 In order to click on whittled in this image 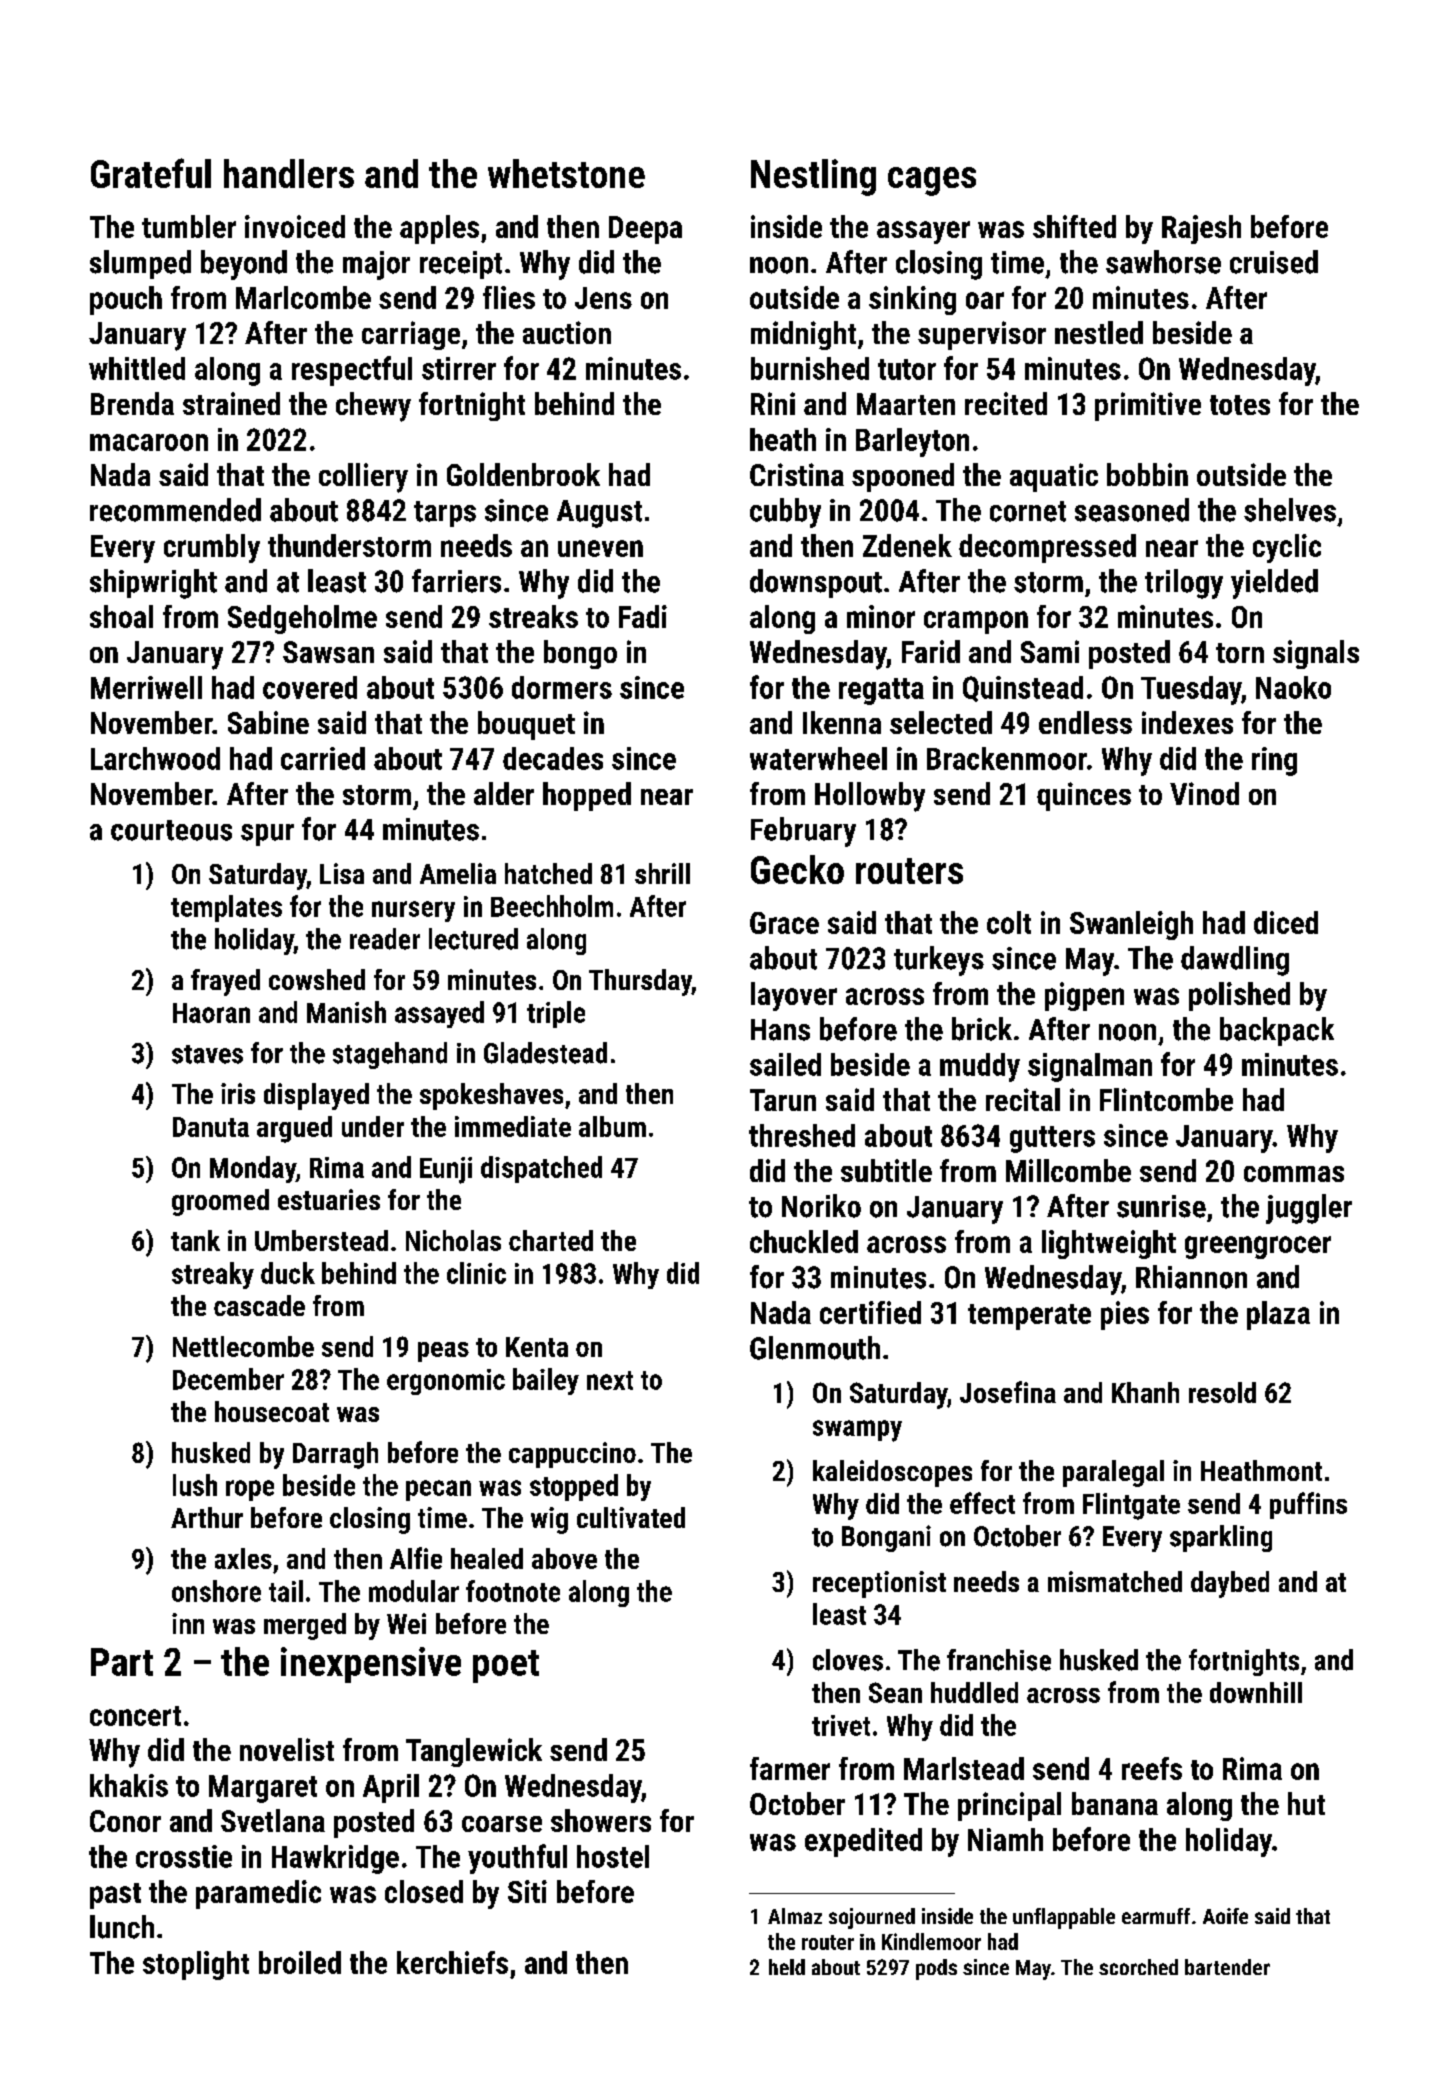, I will do `click(137, 368)`.
